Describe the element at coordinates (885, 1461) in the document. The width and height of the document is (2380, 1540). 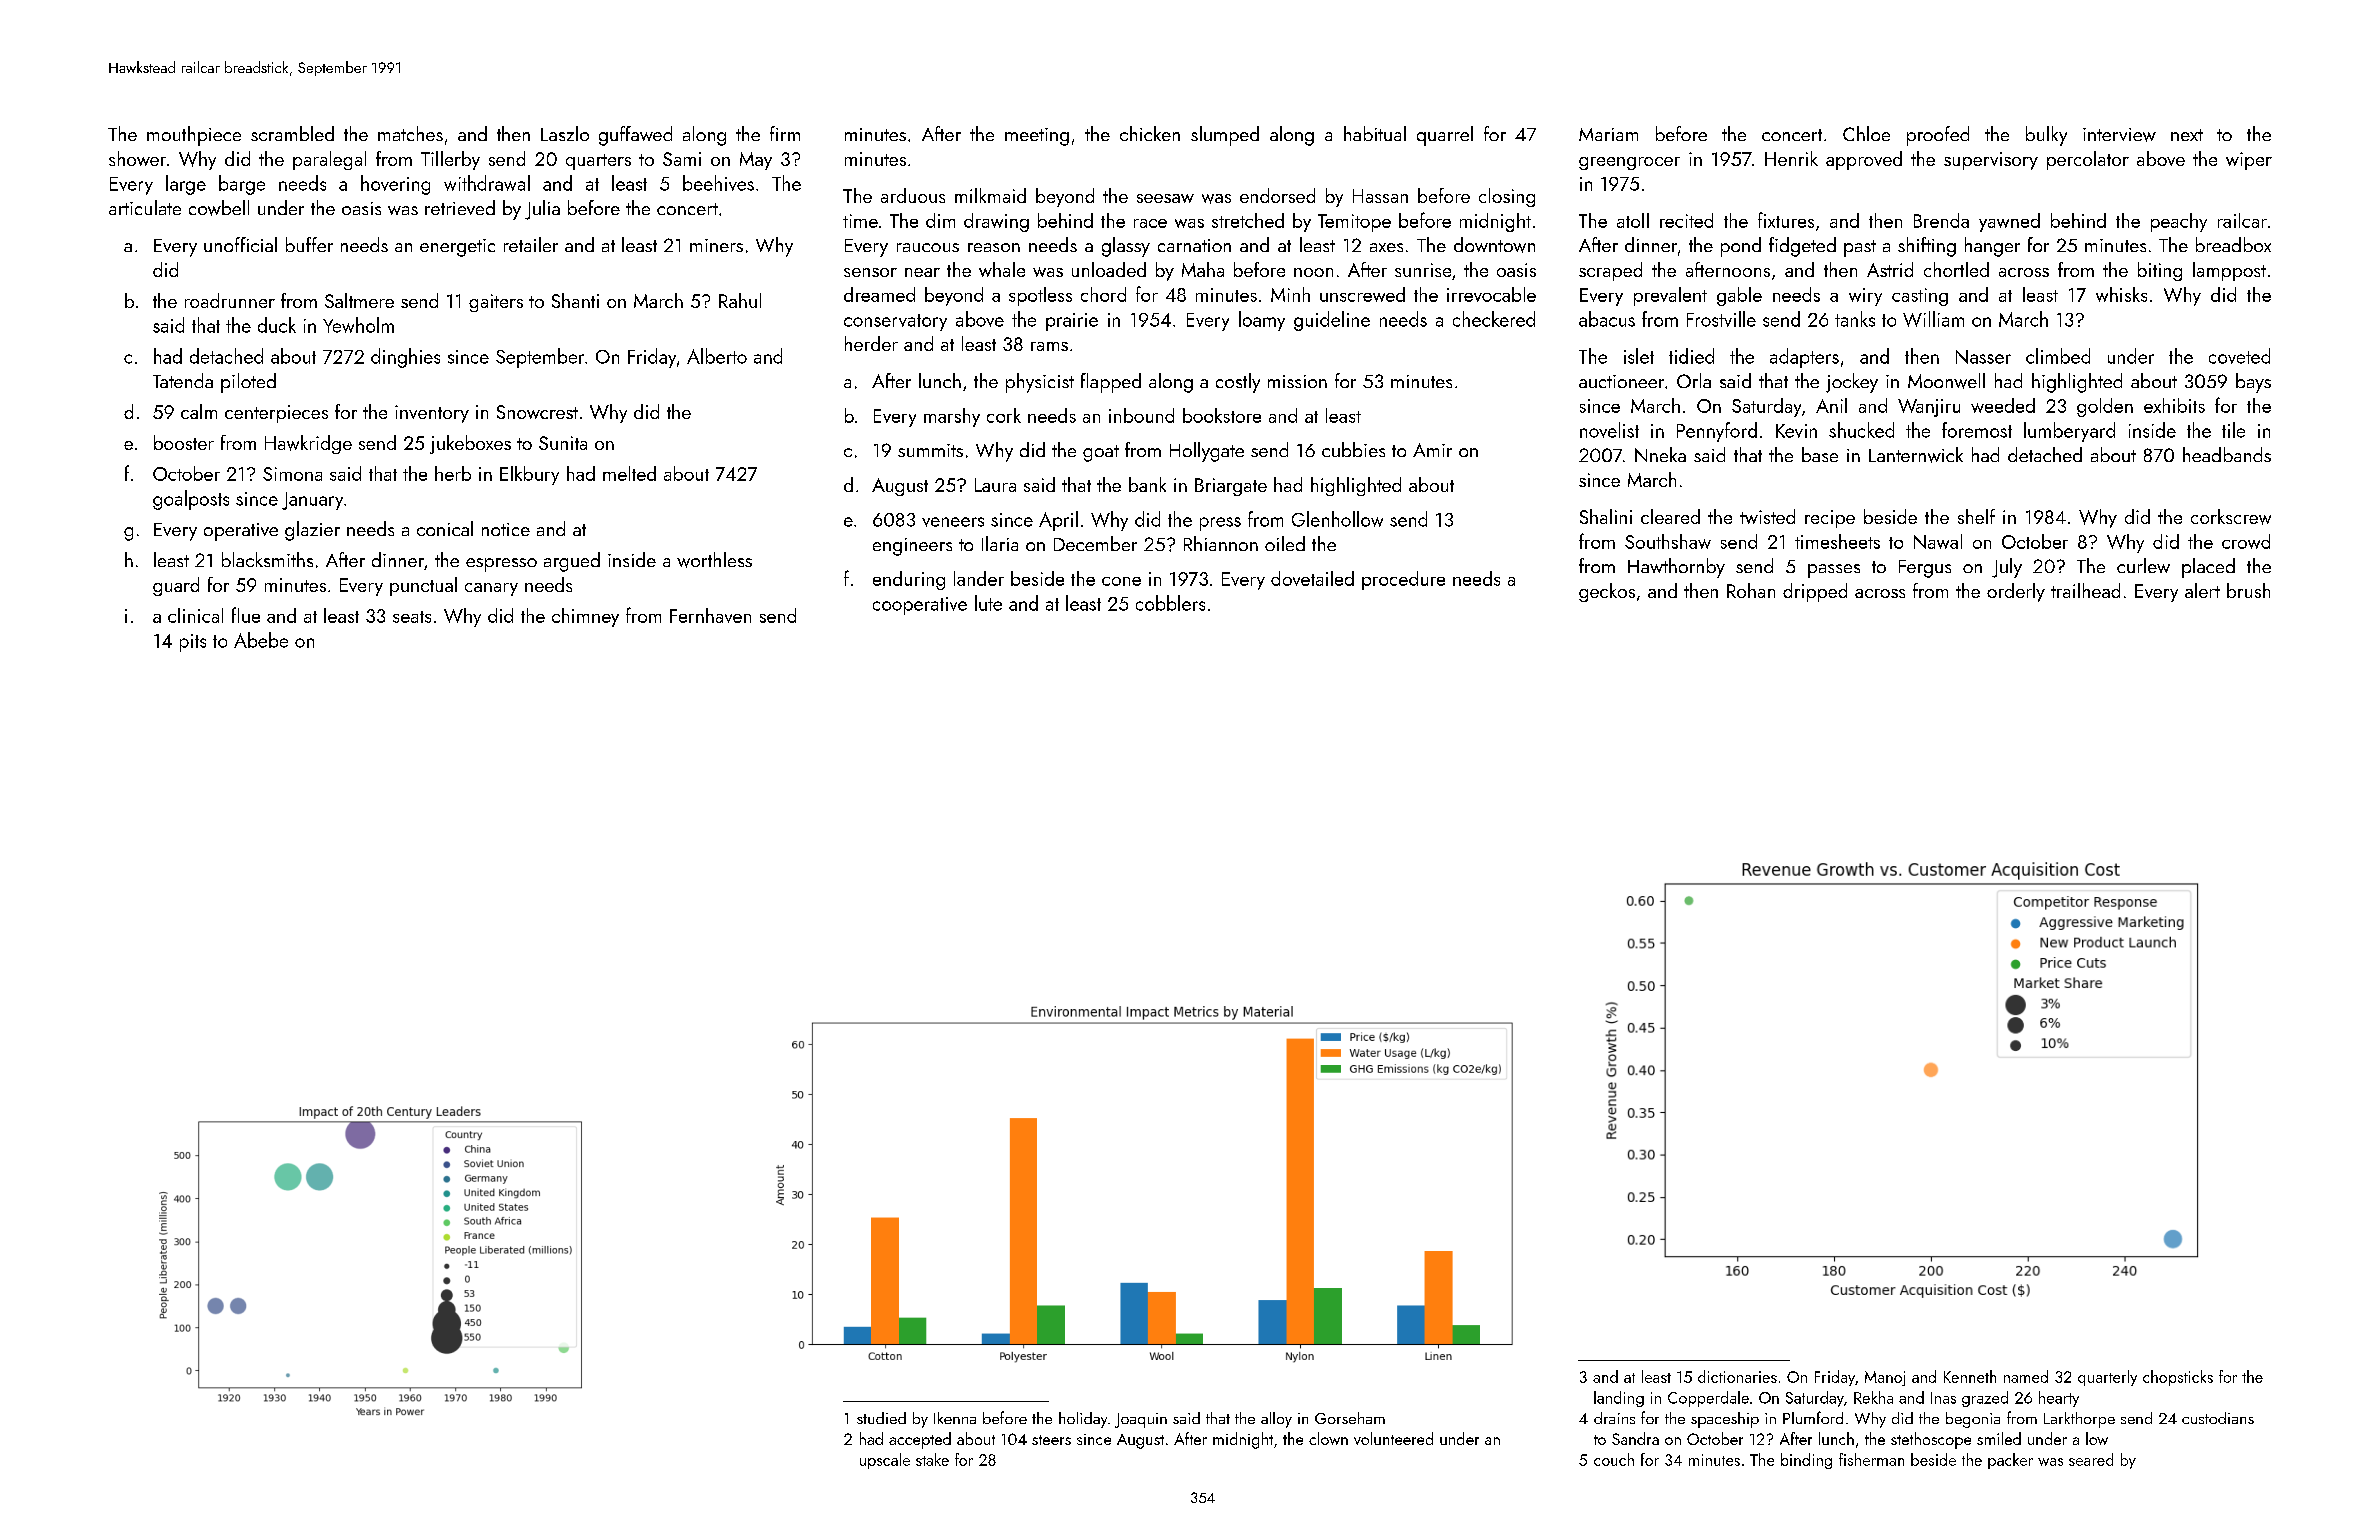
I see `upscale` at that location.
